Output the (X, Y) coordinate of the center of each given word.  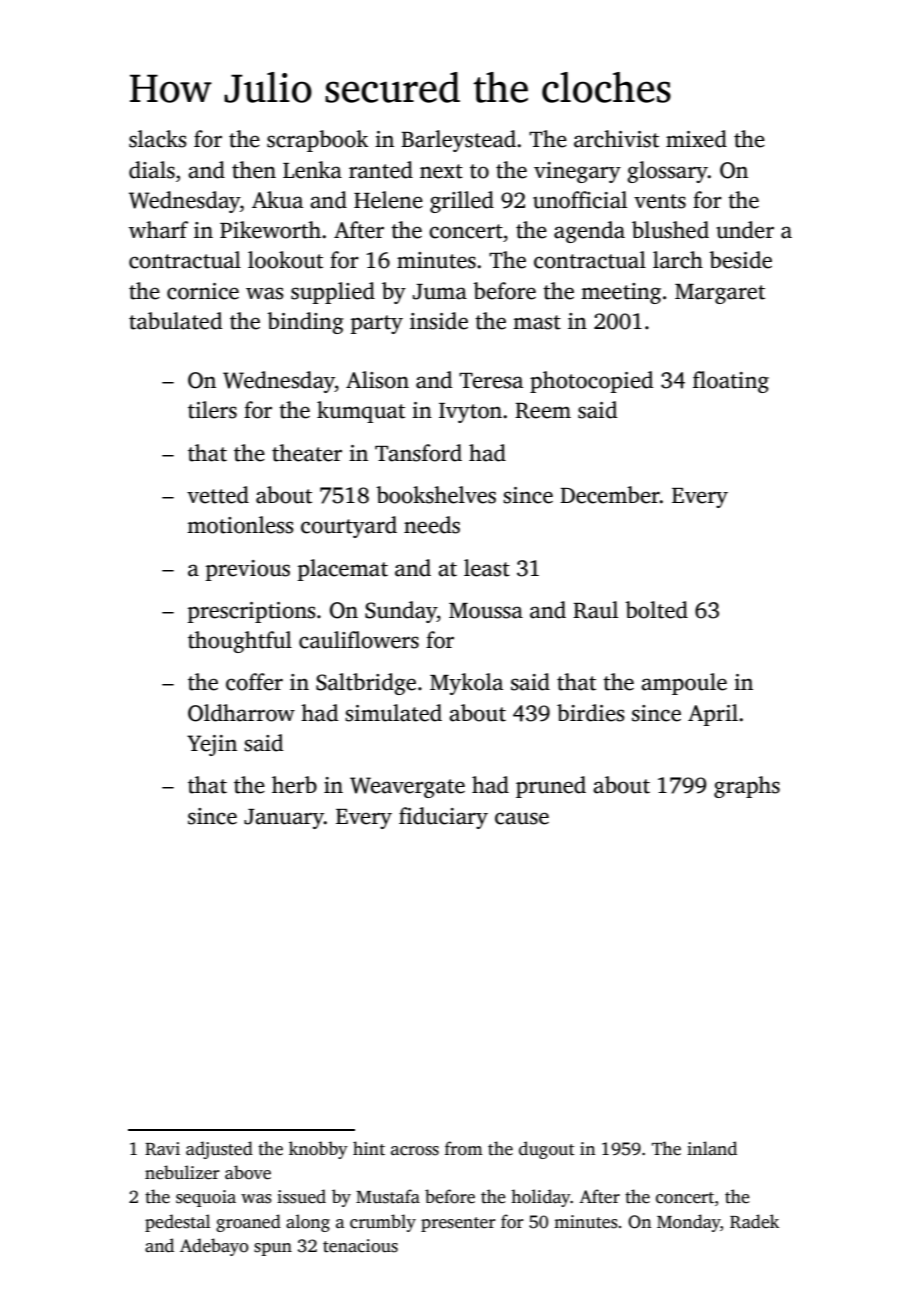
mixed (696, 139)
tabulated (175, 321)
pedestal (177, 1223)
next (441, 171)
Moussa (486, 611)
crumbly (383, 1223)
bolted (656, 610)
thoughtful (240, 642)
